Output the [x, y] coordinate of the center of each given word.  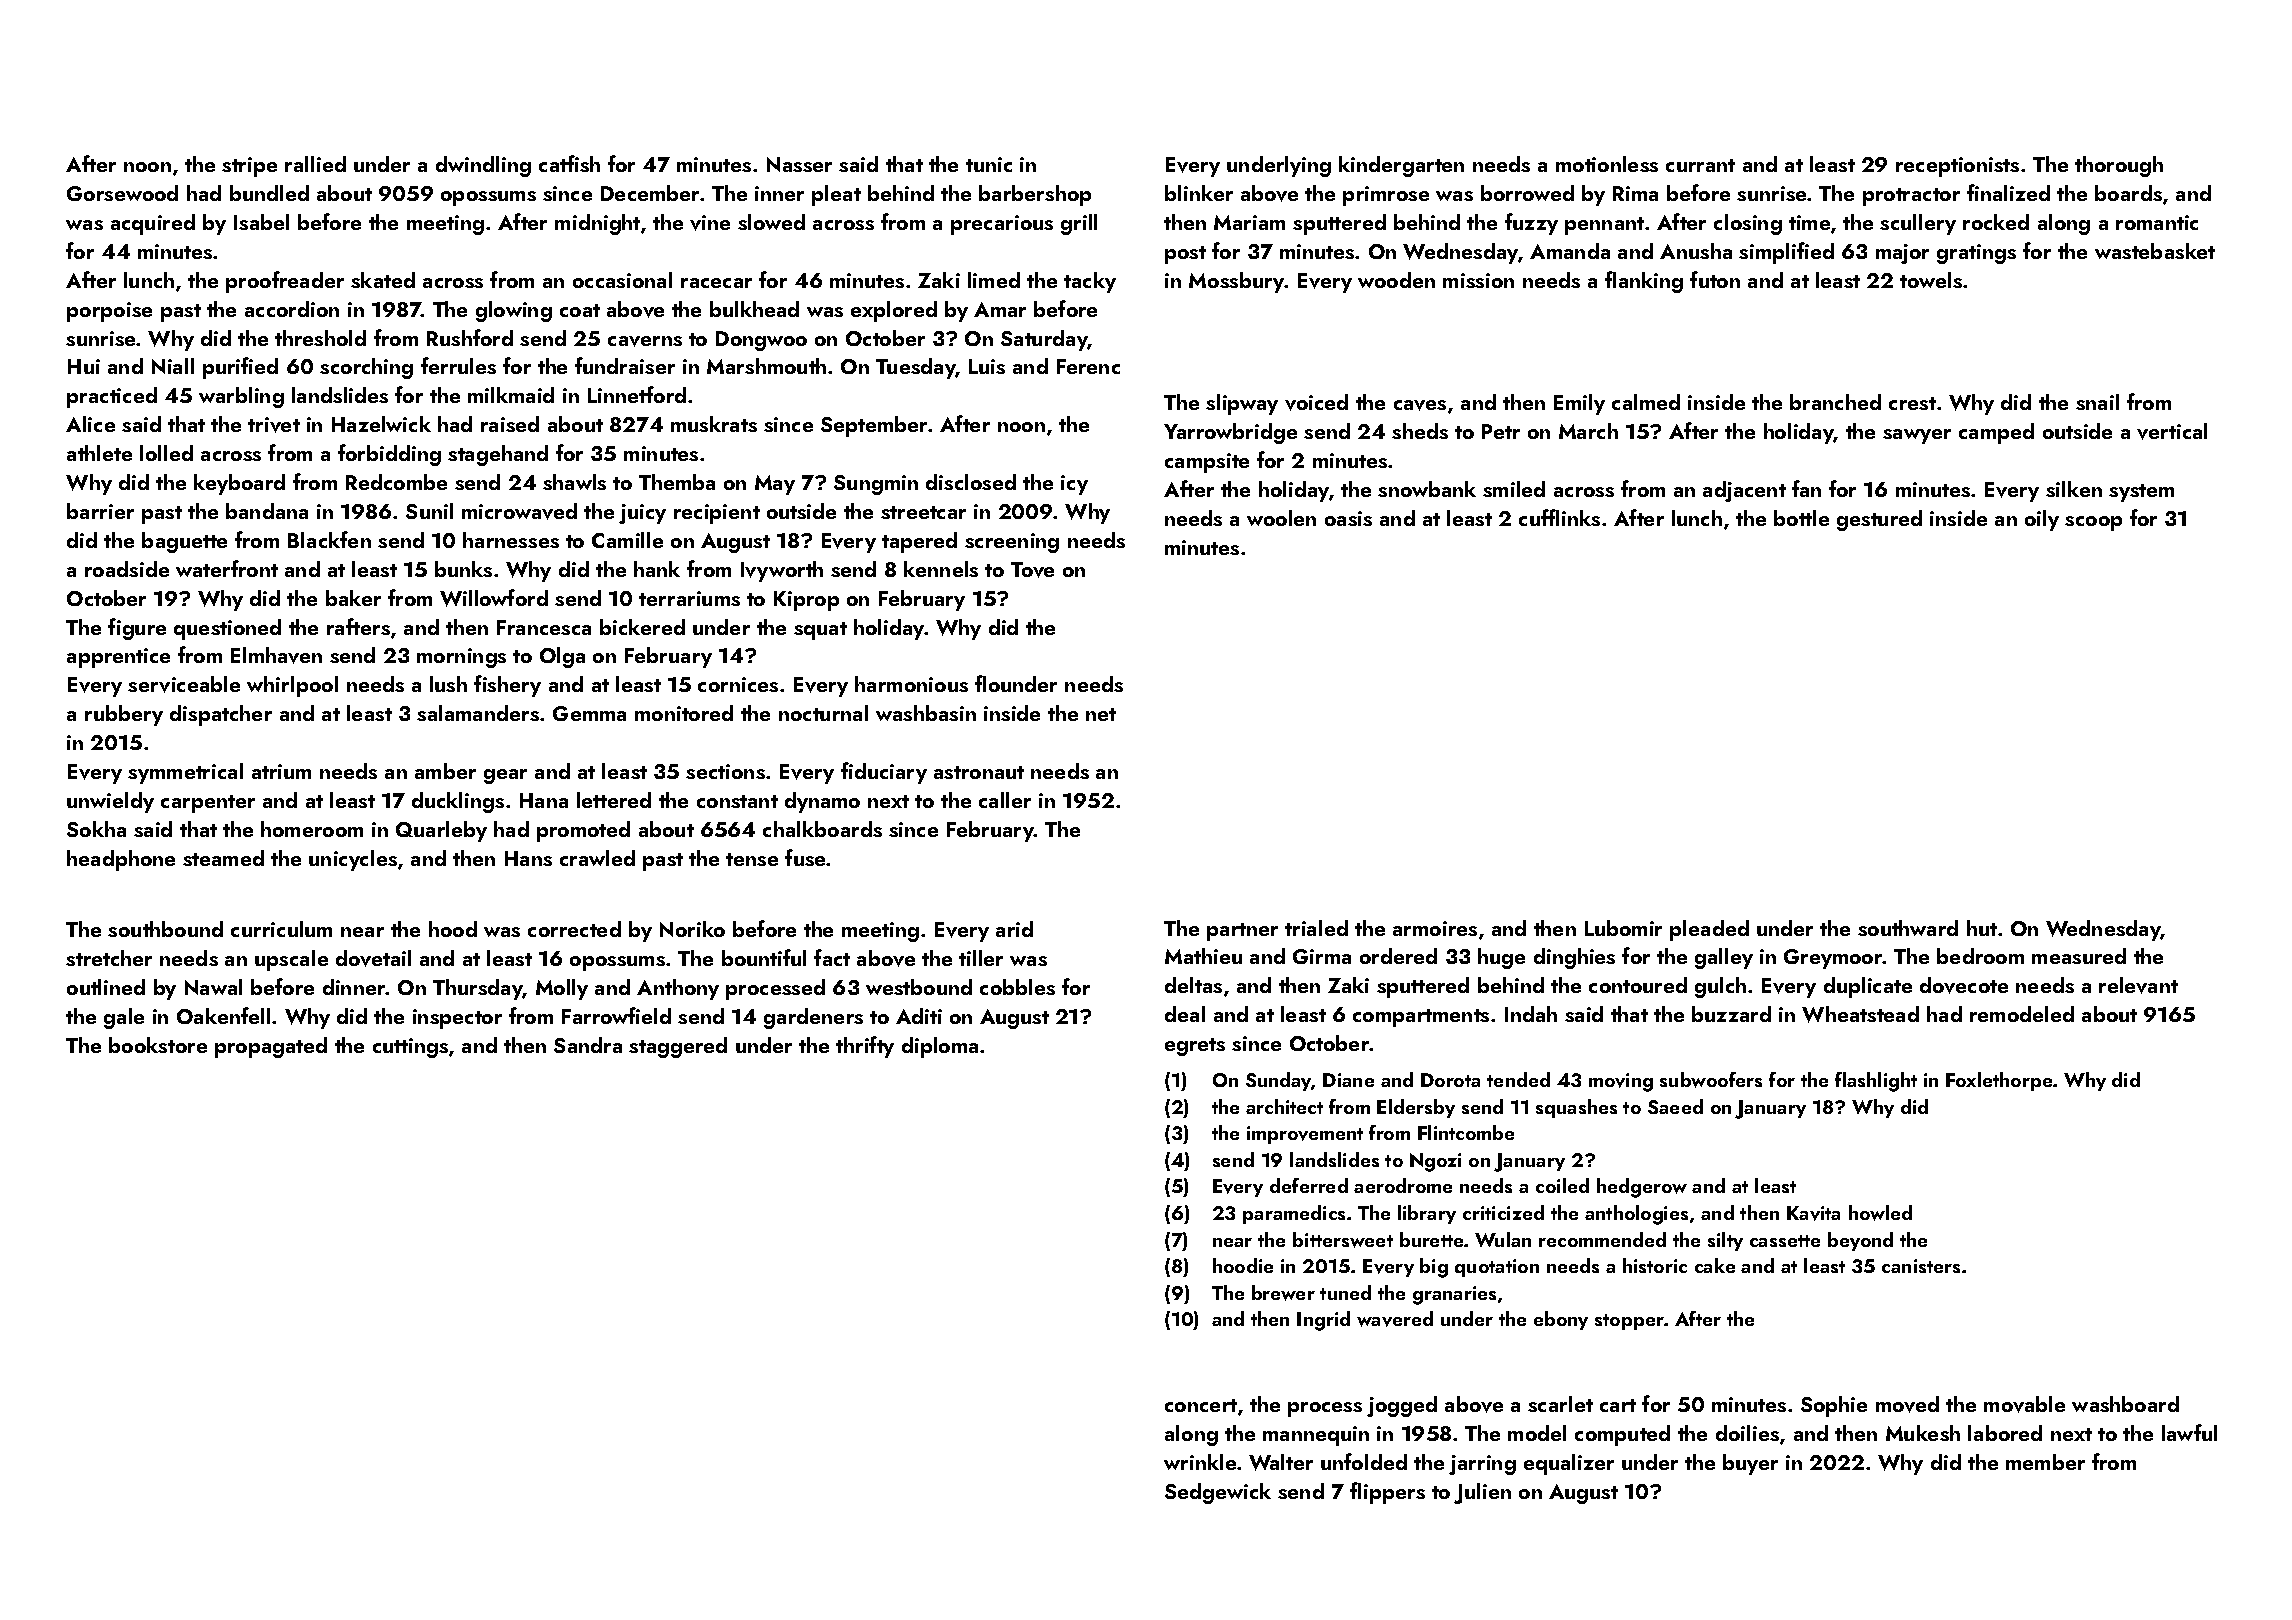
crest [1912, 403]
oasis [1348, 518]
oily [2042, 520]
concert [1201, 1405]
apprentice [118, 658]
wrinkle [1200, 1462]
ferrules [458, 365]
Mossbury [1237, 282]
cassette [1785, 1241]
